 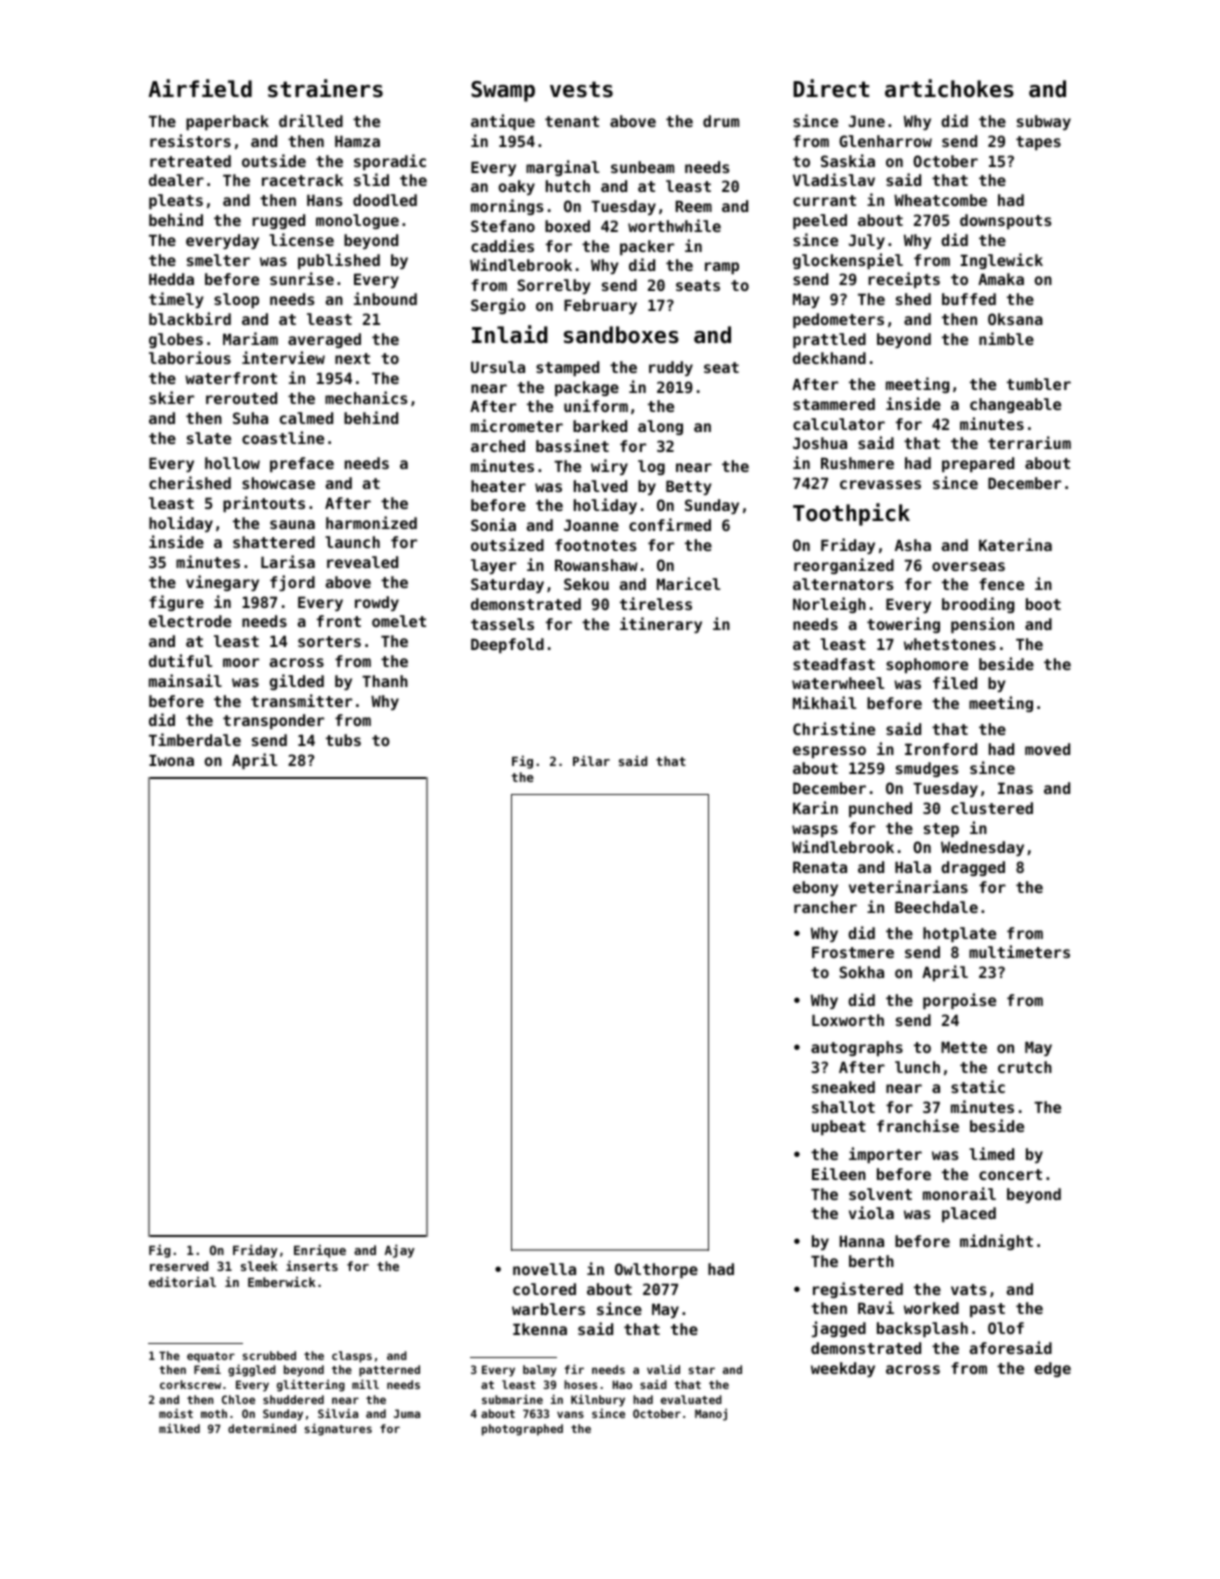 What do you see at coordinates (1025, 1067) in the screenshot?
I see `crutch` at bounding box center [1025, 1067].
